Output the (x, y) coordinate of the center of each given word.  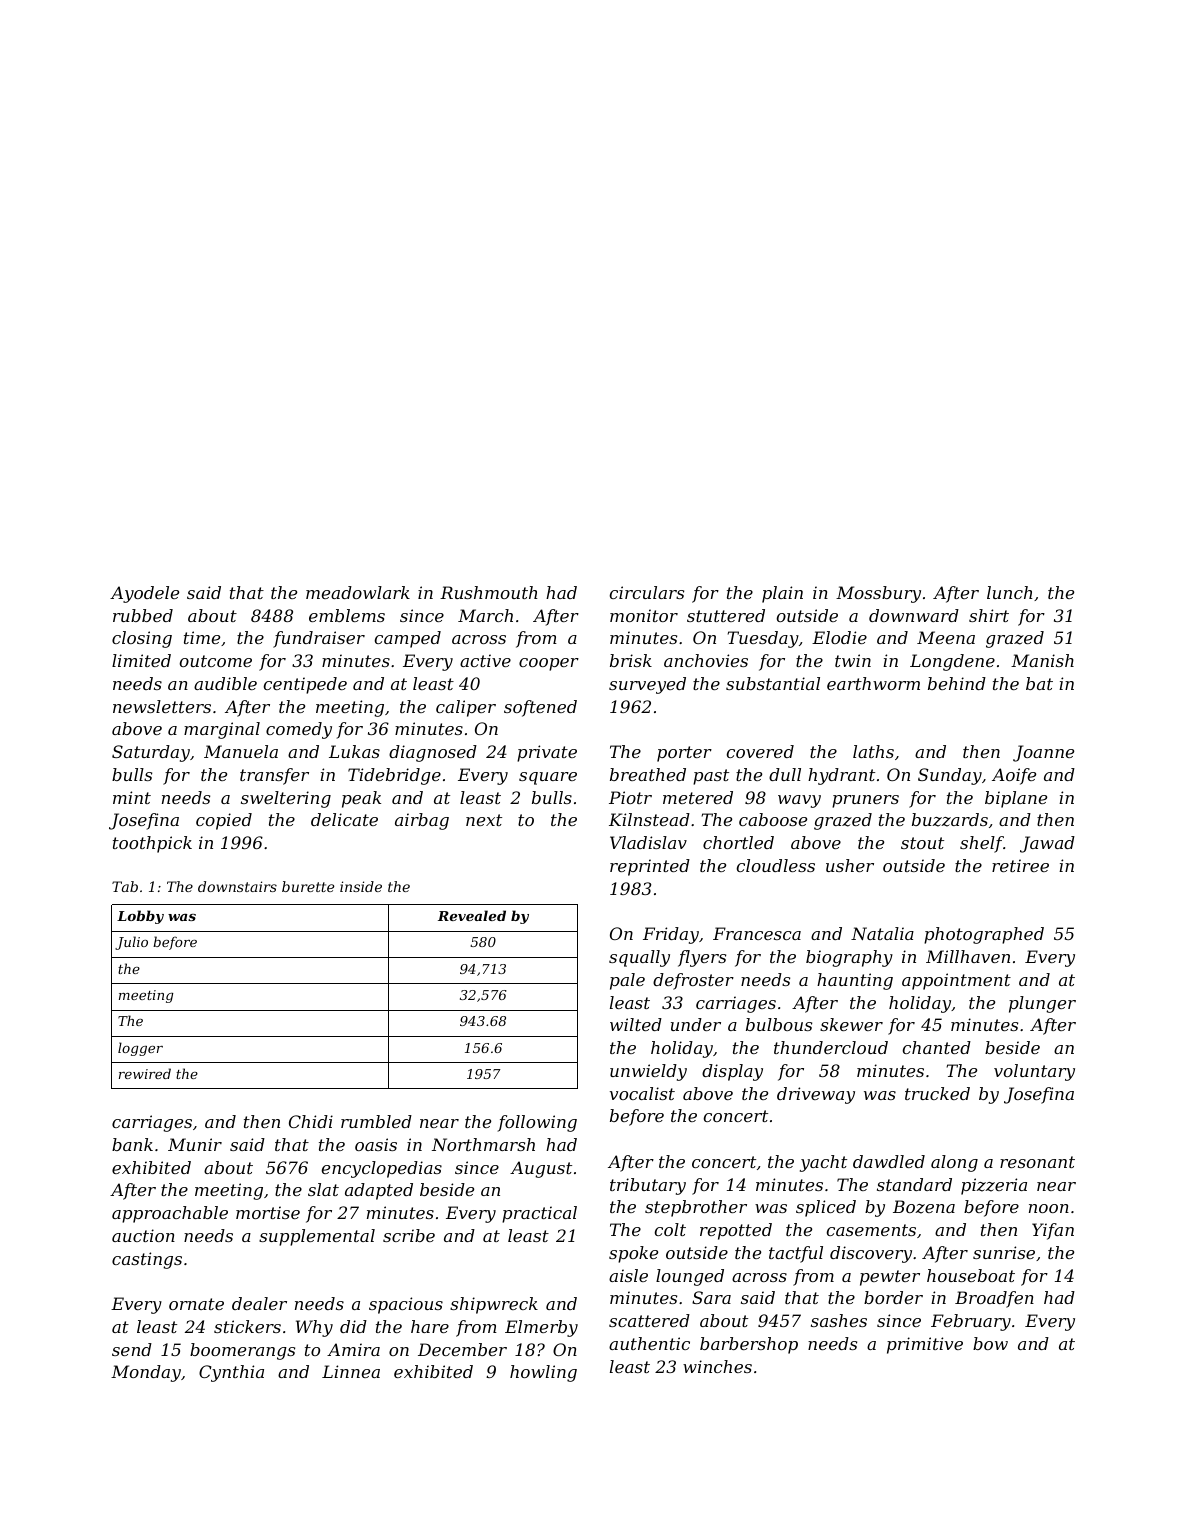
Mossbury (878, 594)
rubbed (143, 615)
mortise (268, 1212)
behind (957, 683)
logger (140, 1049)
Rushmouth (489, 592)
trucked (937, 1093)
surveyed (647, 685)
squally (639, 958)
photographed (984, 935)
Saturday (151, 753)
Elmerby (541, 1328)
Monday (146, 1373)
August (541, 1169)
